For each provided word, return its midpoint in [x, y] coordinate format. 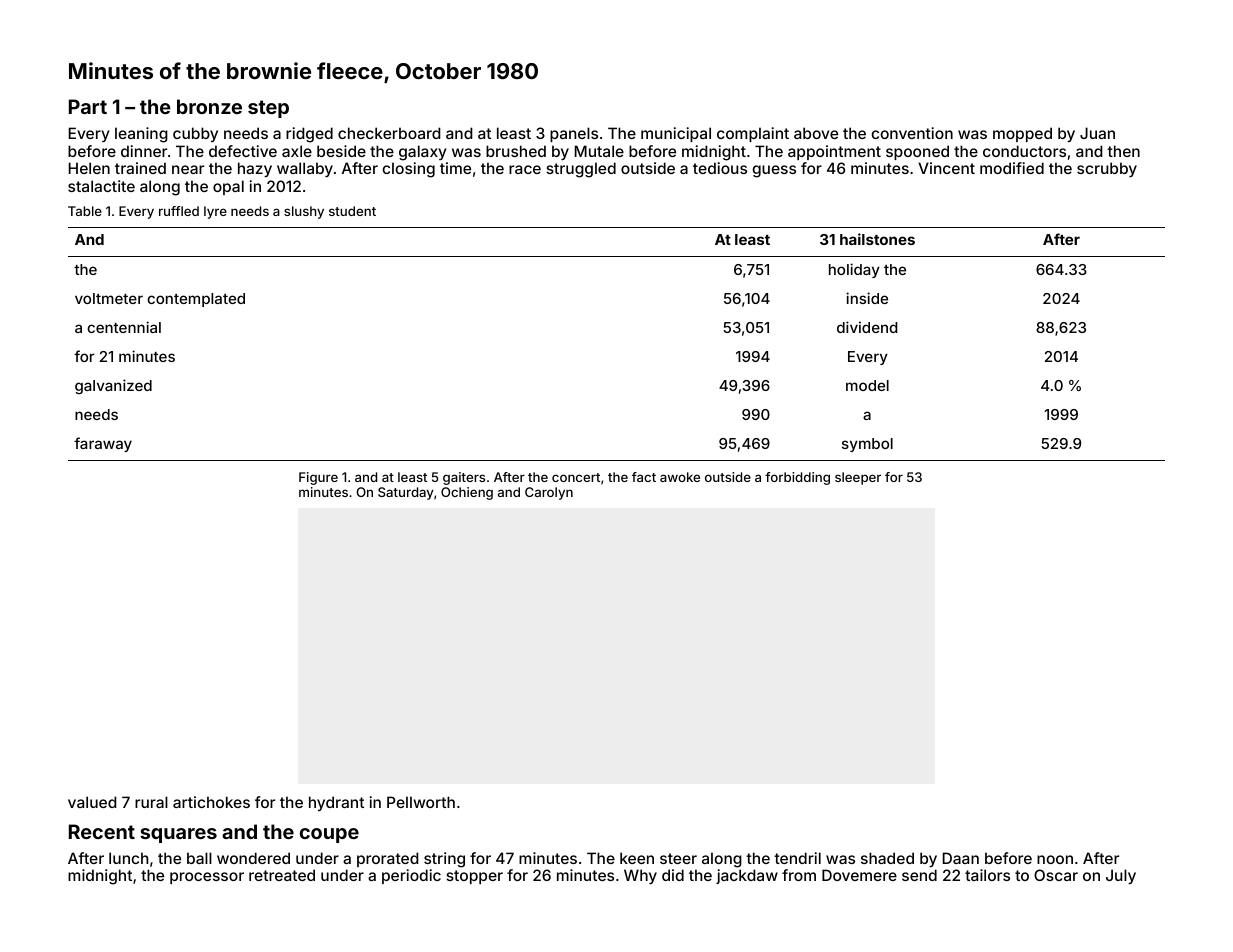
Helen [89, 168]
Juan [1097, 133]
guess [774, 171]
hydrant [336, 803]
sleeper [858, 478]
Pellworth [421, 802]
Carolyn [549, 493]
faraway [103, 444]
